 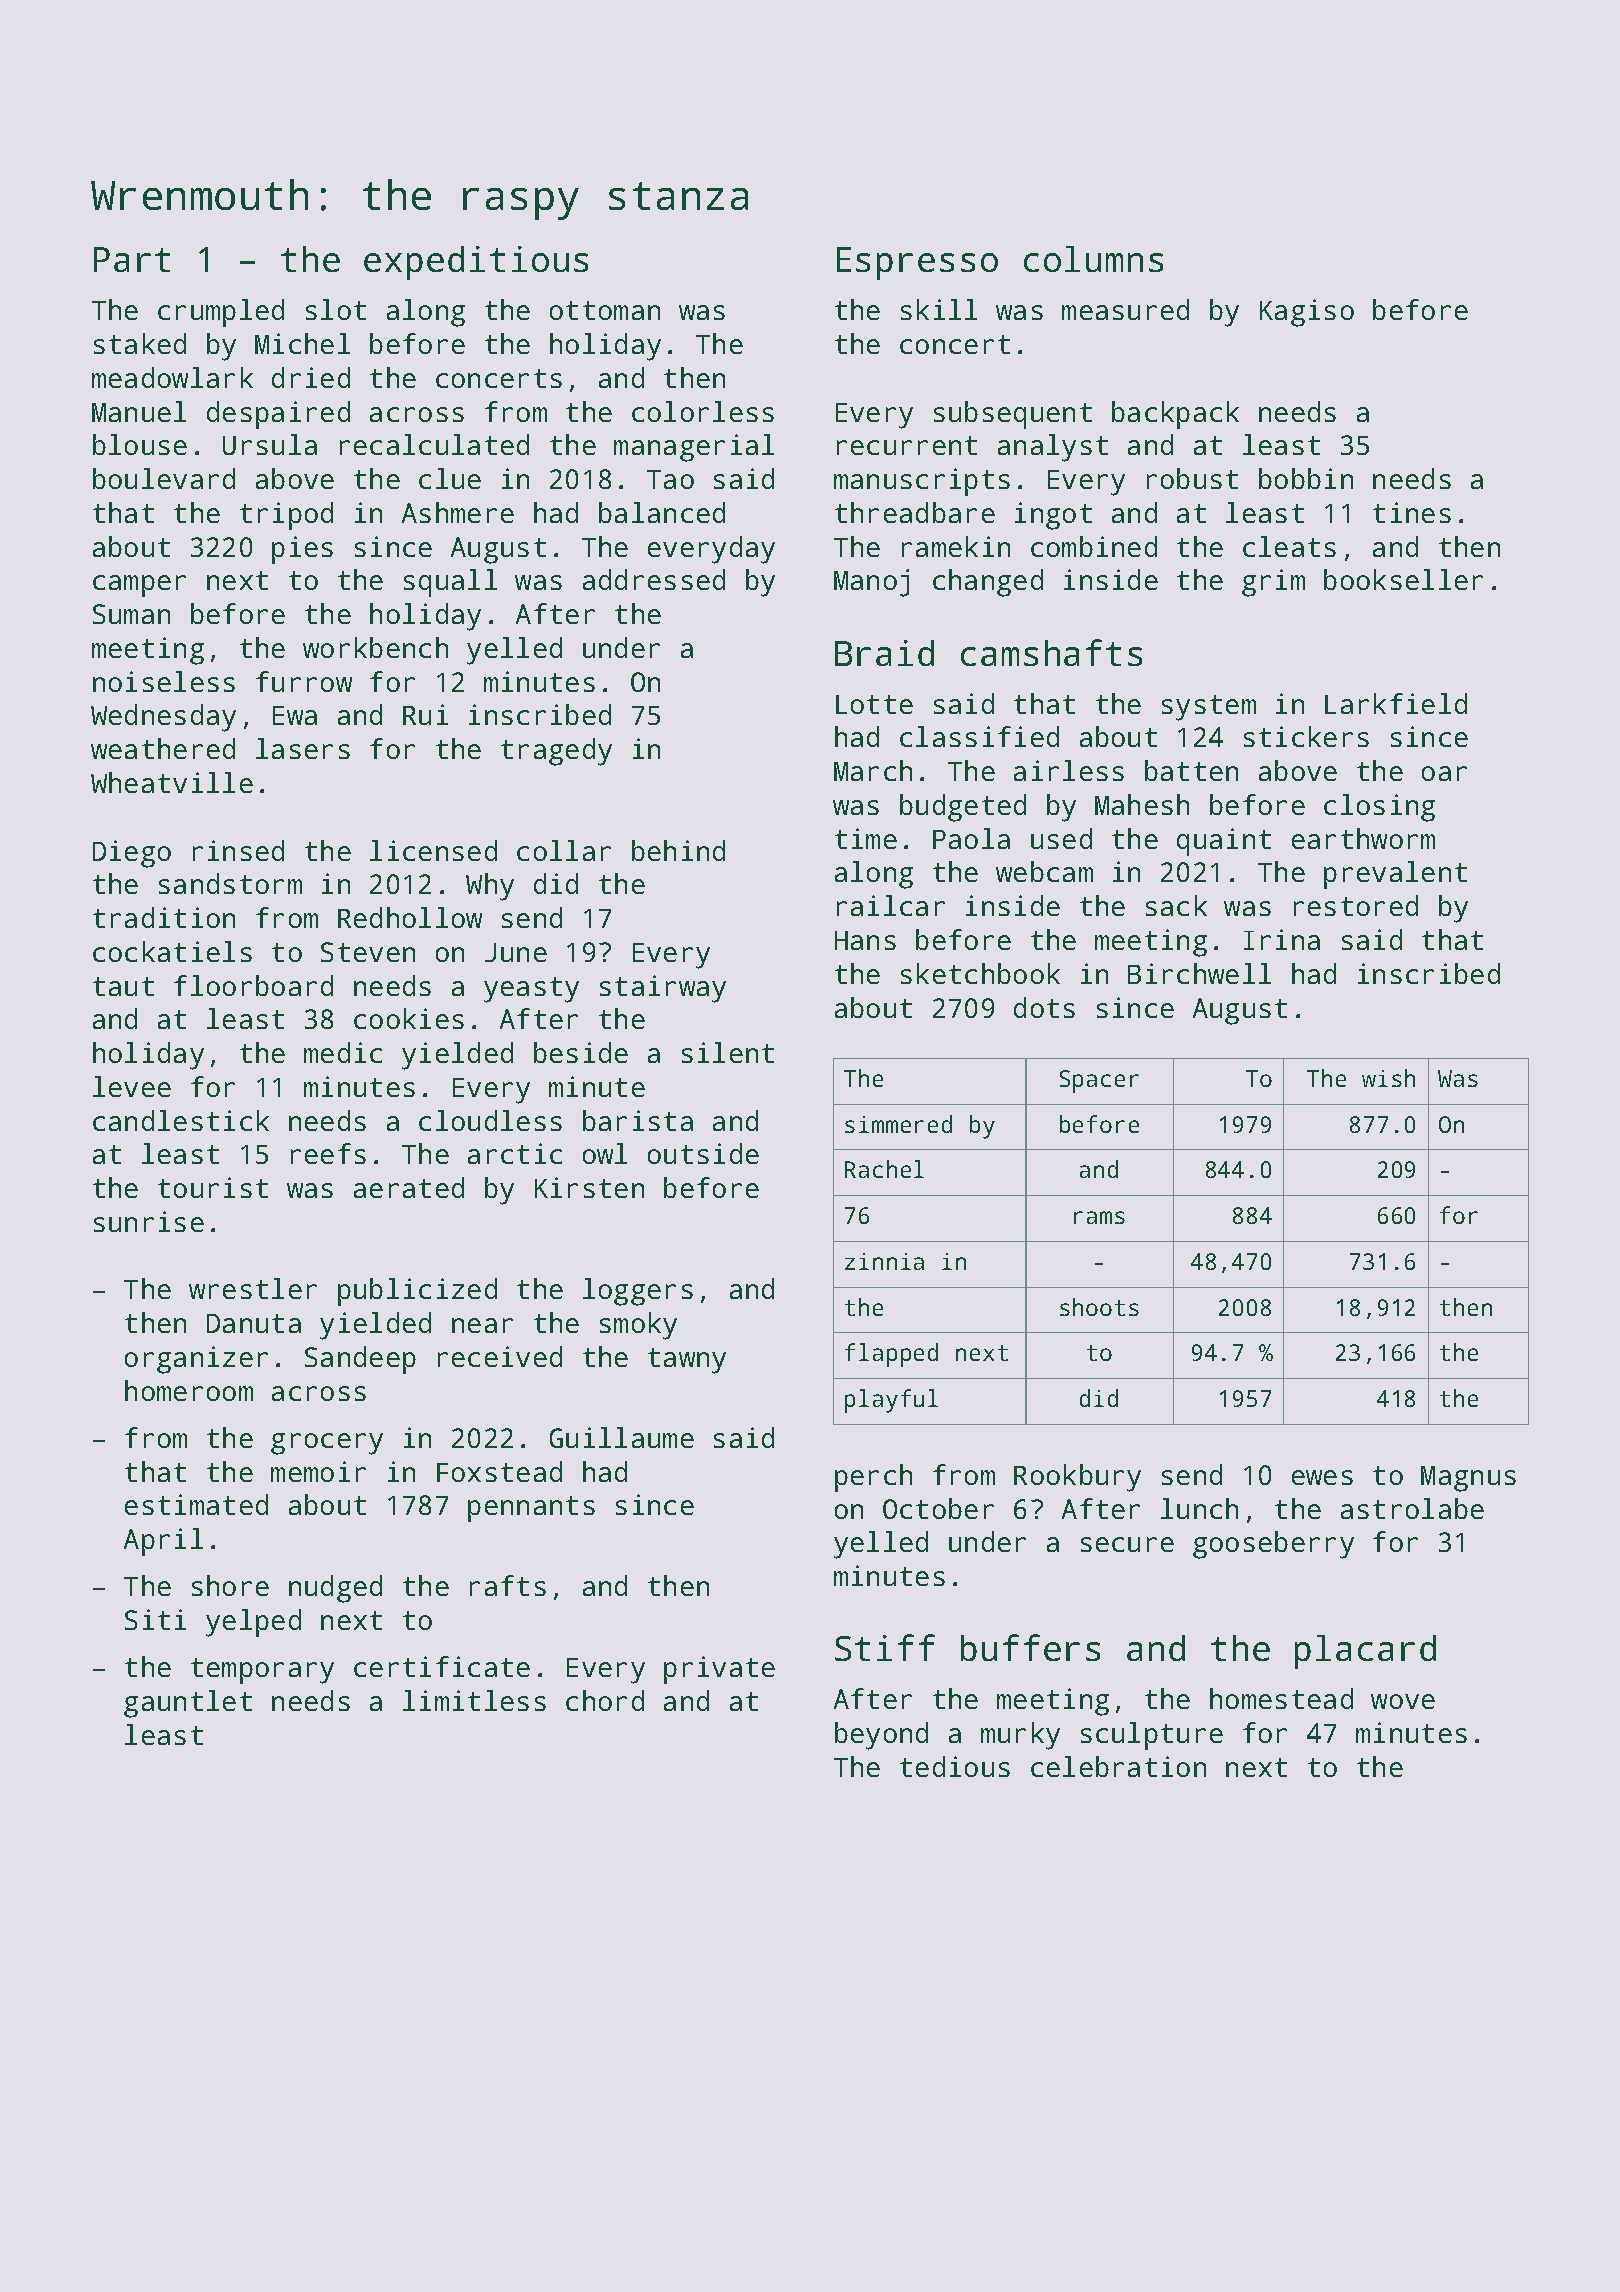 What do you see at coordinates (719, 1670) in the screenshot?
I see `private` at bounding box center [719, 1670].
